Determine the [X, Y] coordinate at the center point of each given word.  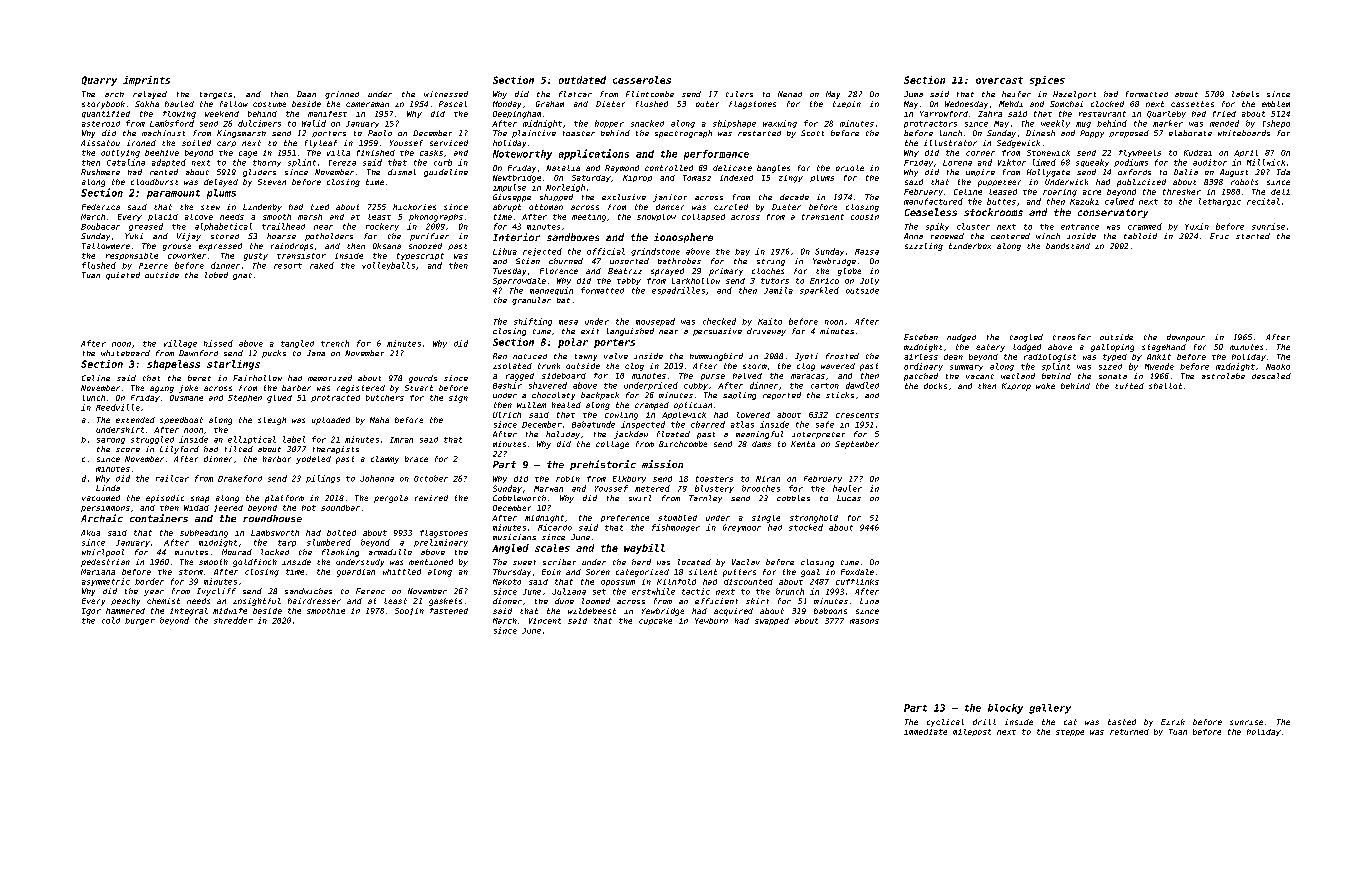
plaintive [534, 134]
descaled [1271, 376]
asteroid [101, 124]
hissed [218, 343]
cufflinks [857, 582]
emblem [1276, 104]
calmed [1119, 201]
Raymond [622, 169]
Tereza [342, 163]
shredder [233, 620]
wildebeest [592, 611]
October [431, 478]
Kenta [803, 444]
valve [616, 356]
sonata [1113, 376]
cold [111, 620]
